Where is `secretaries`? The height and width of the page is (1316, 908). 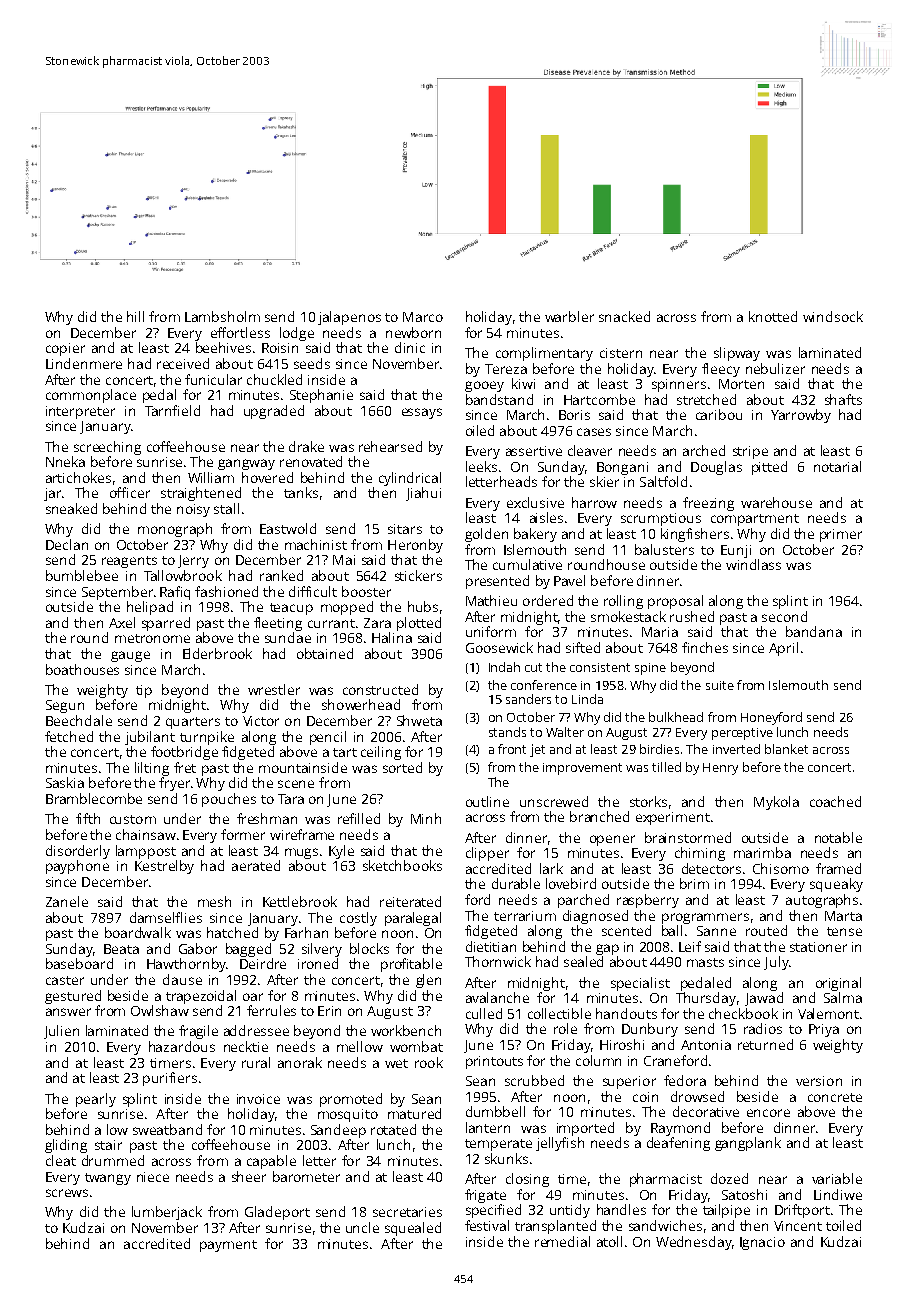
secretaries is located at coordinates (407, 1212).
